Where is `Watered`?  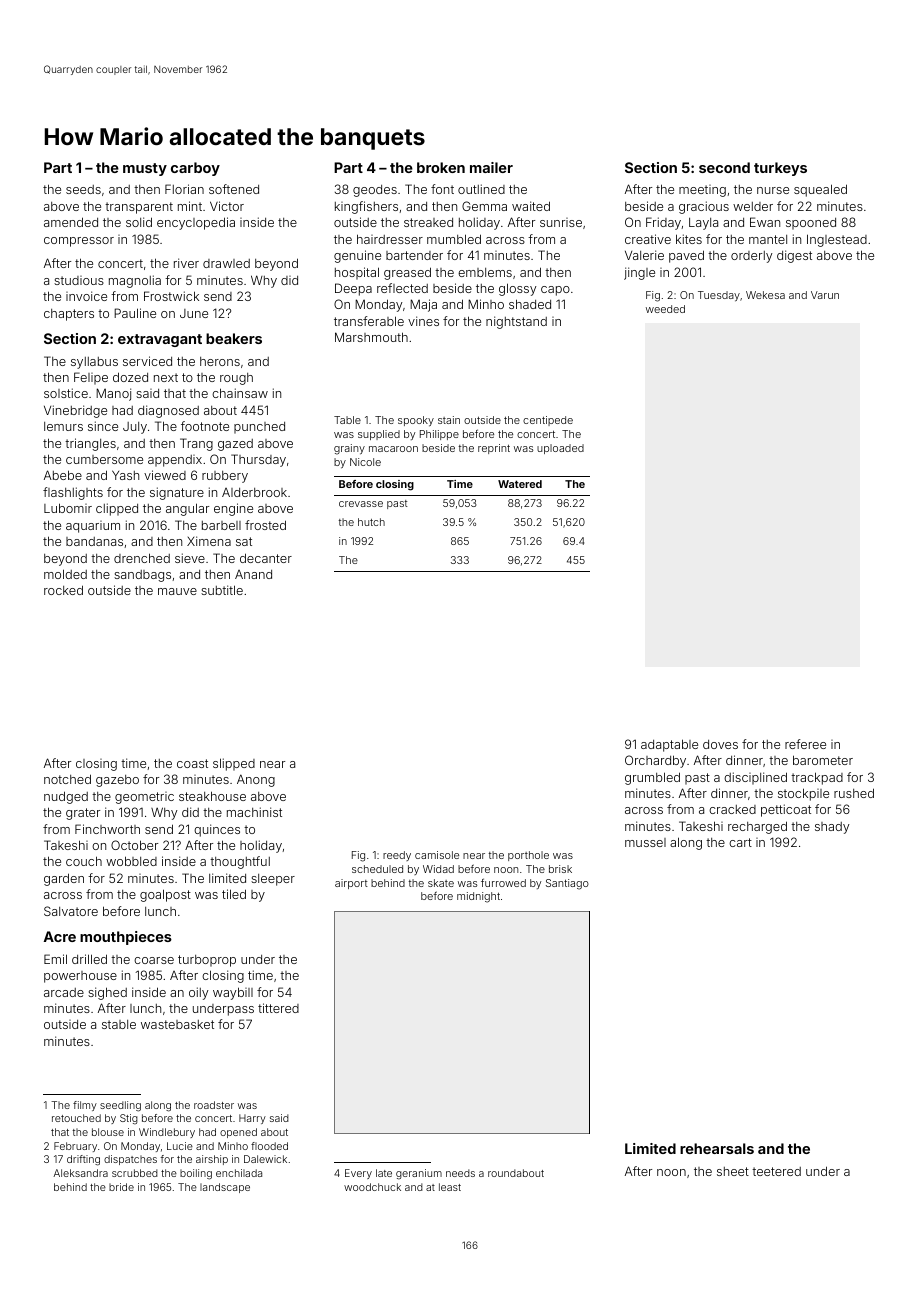
Watered is located at coordinates (520, 484).
